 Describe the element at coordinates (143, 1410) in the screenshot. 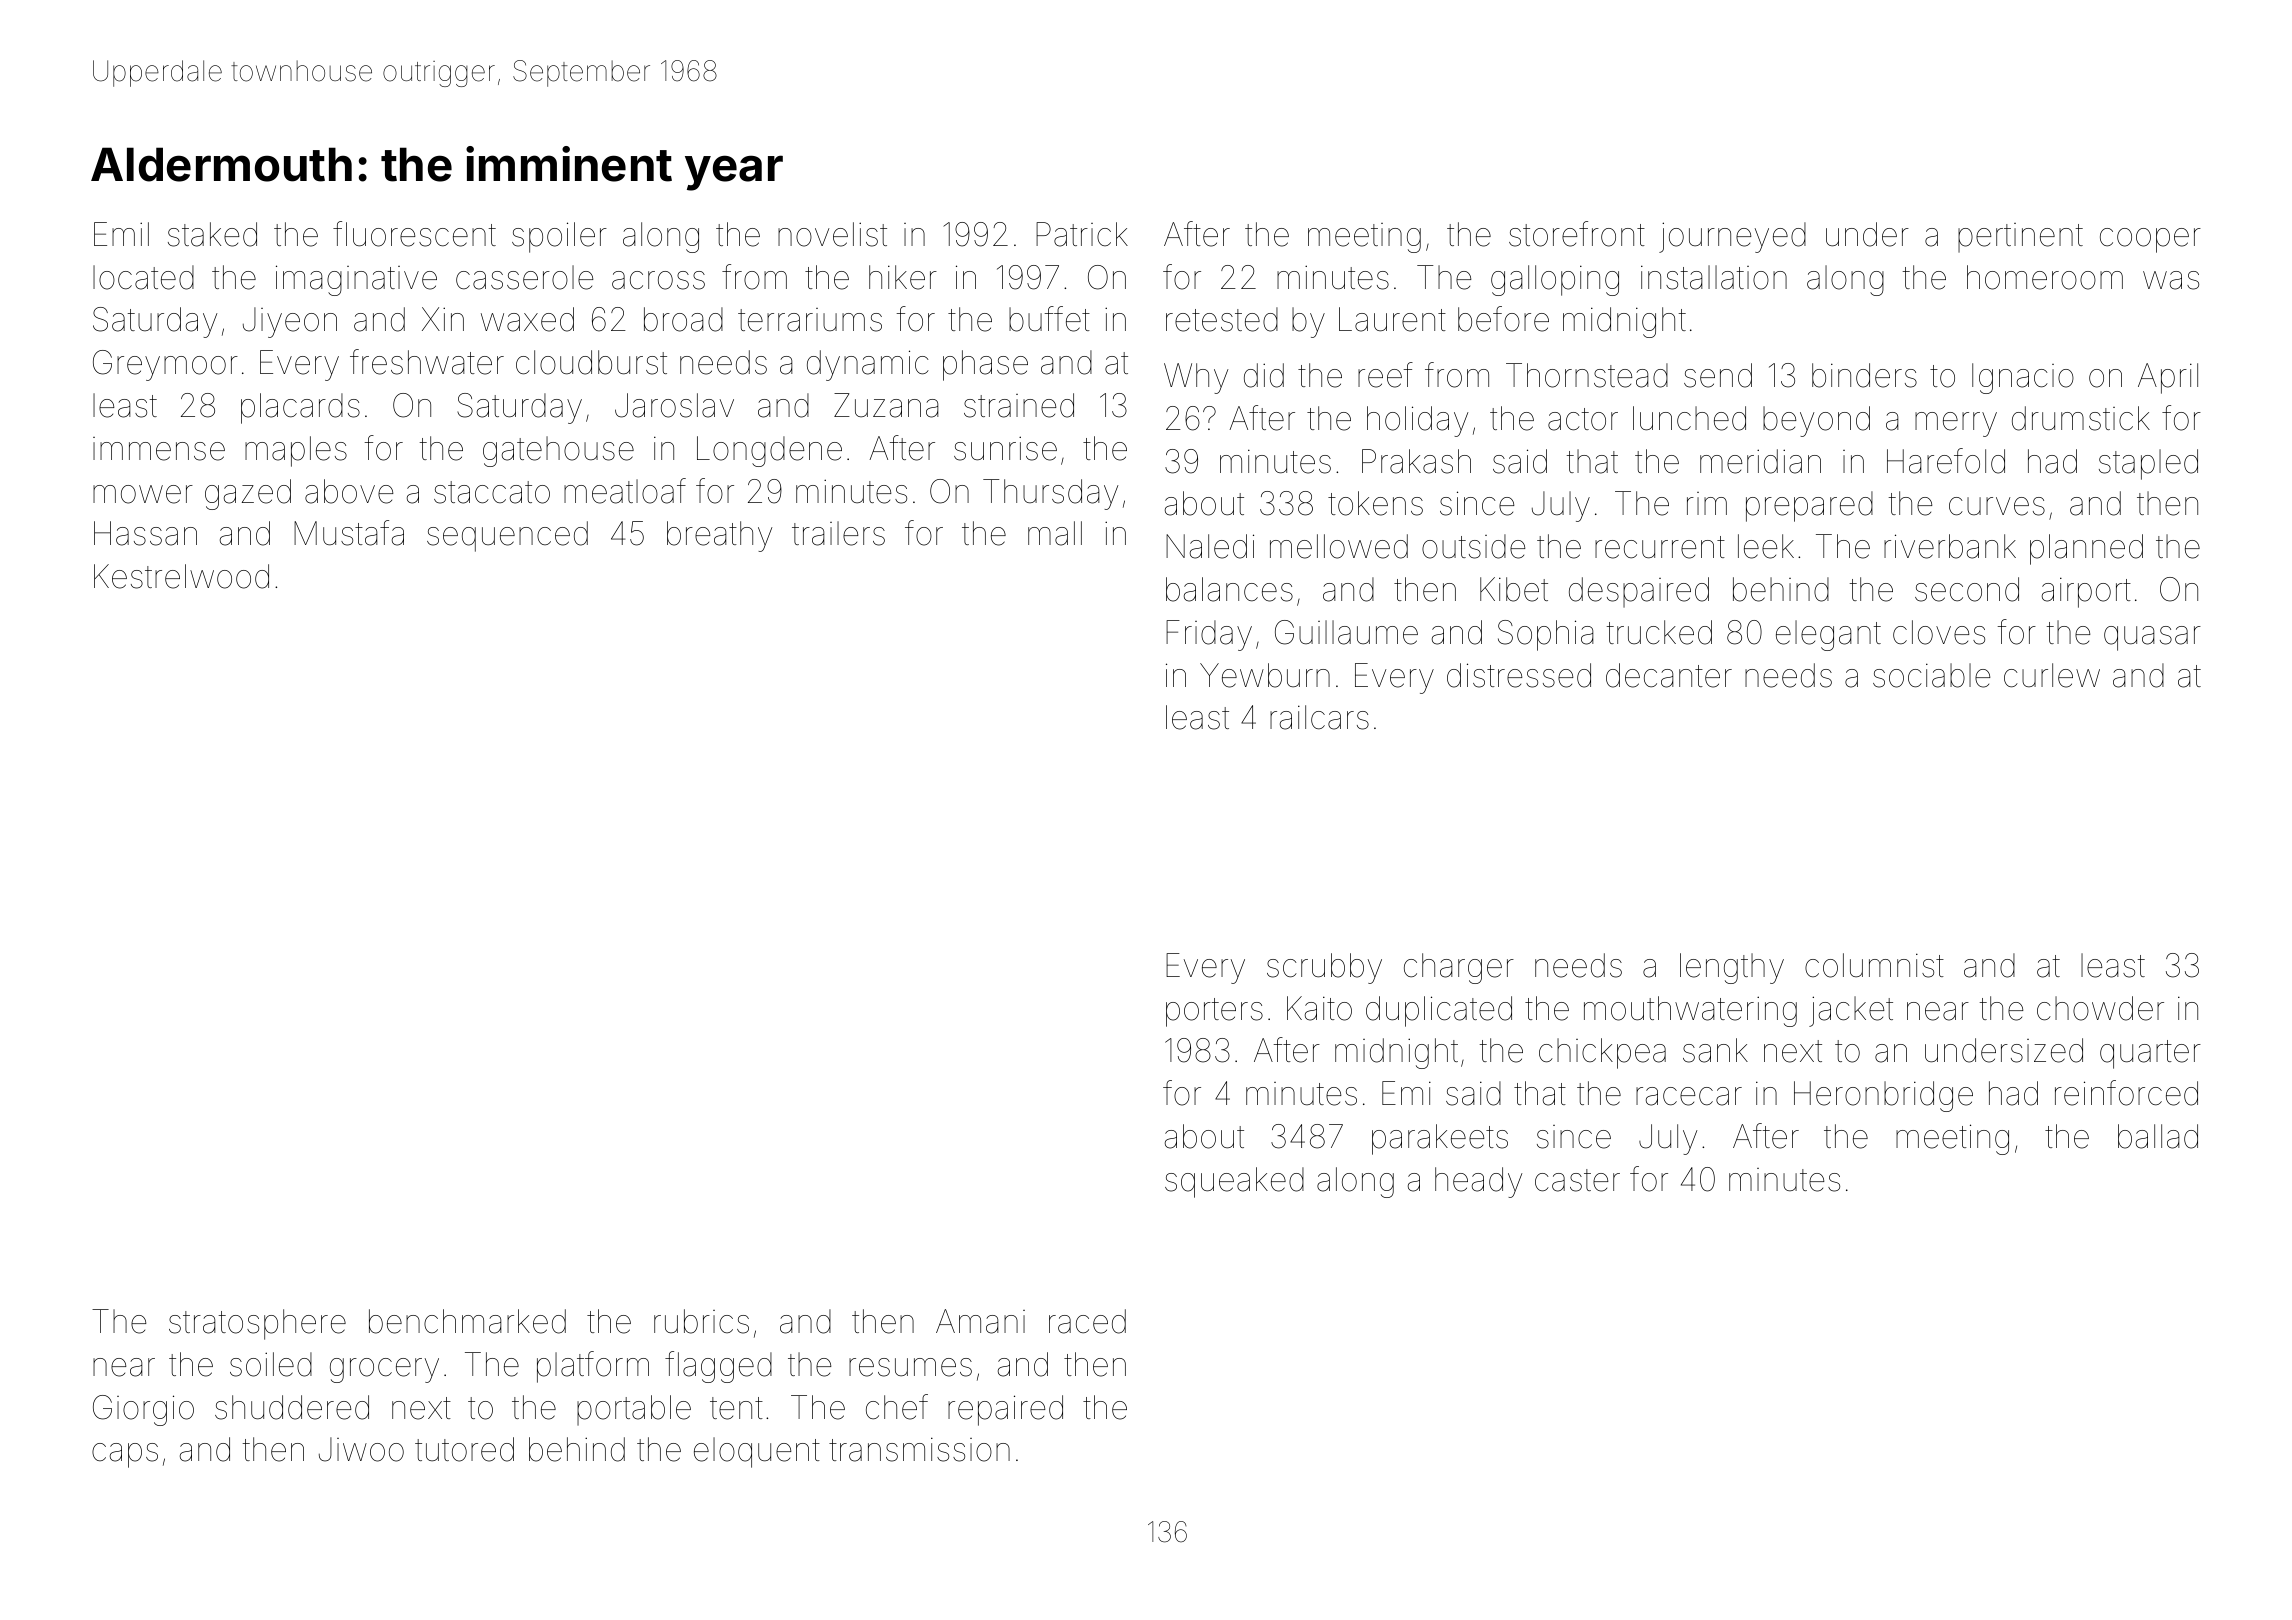

I see `Giorgio` at that location.
